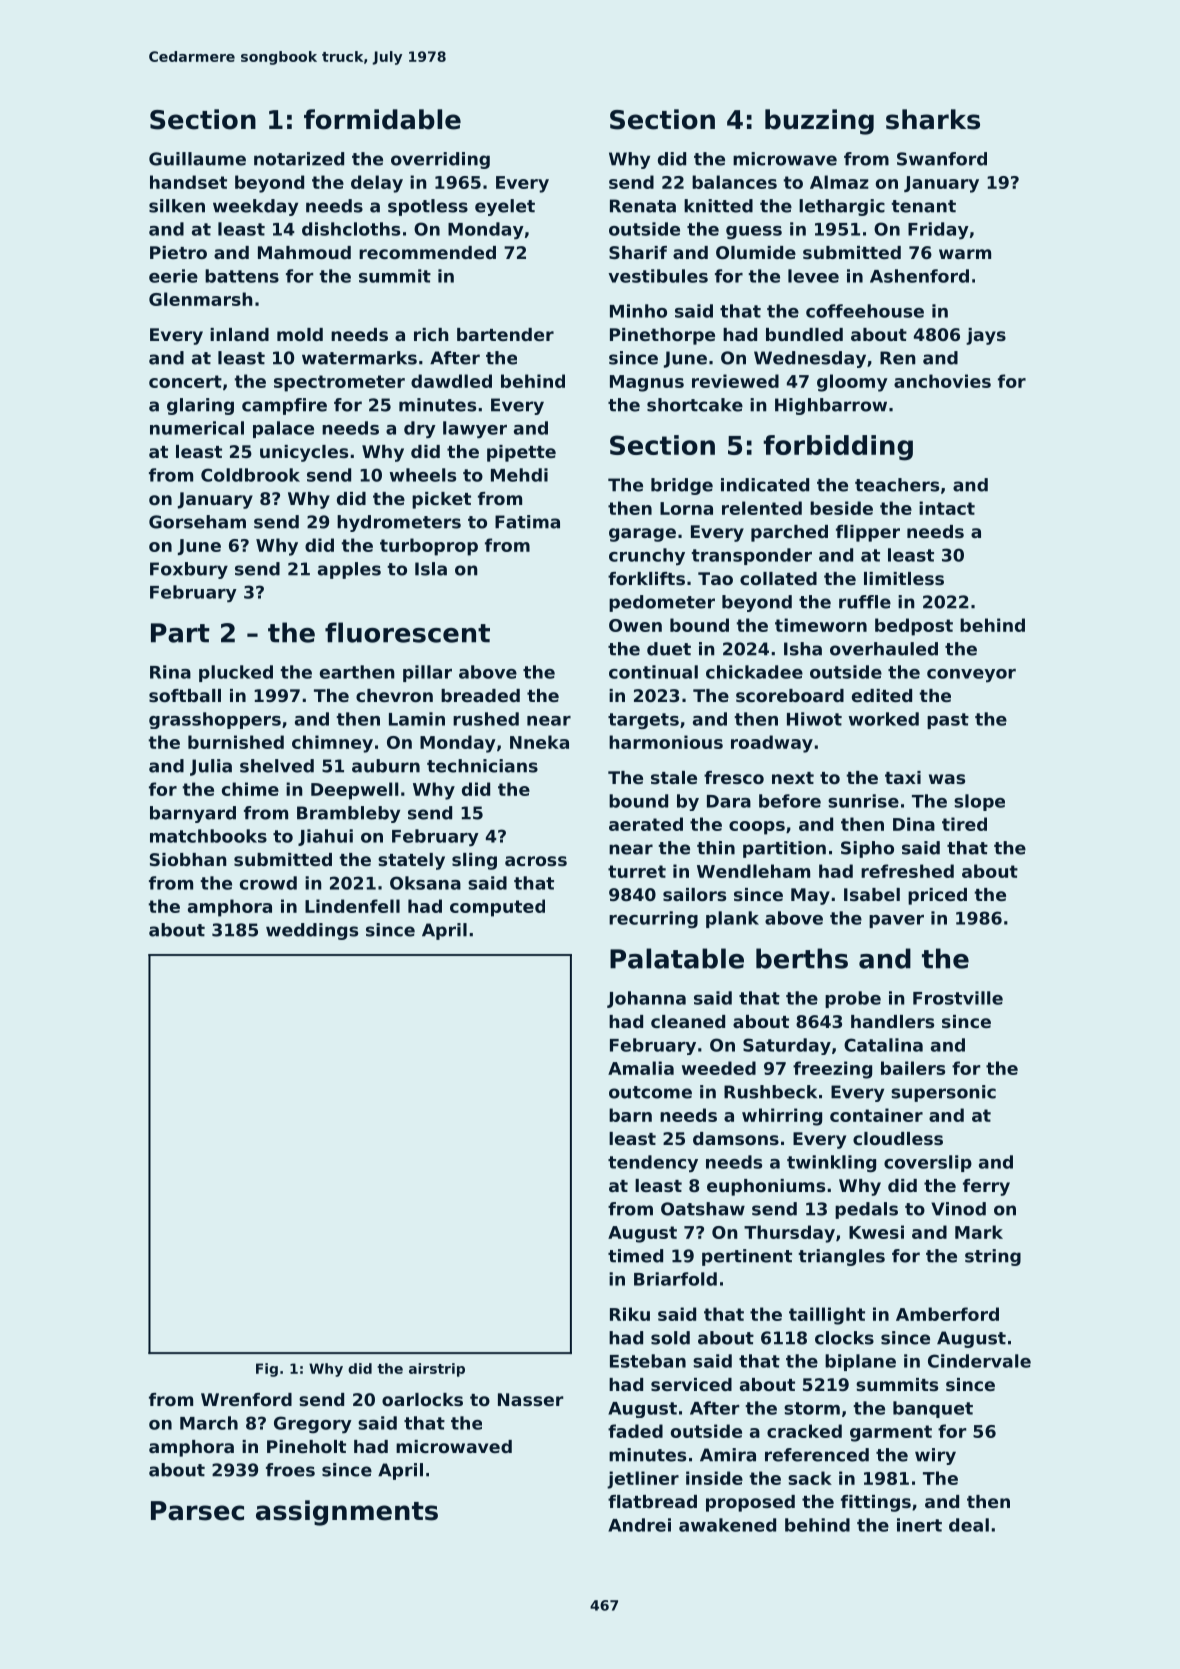 The image size is (1180, 1669). Describe the element at coordinates (718, 206) in the screenshot. I see `knitted` at that location.
